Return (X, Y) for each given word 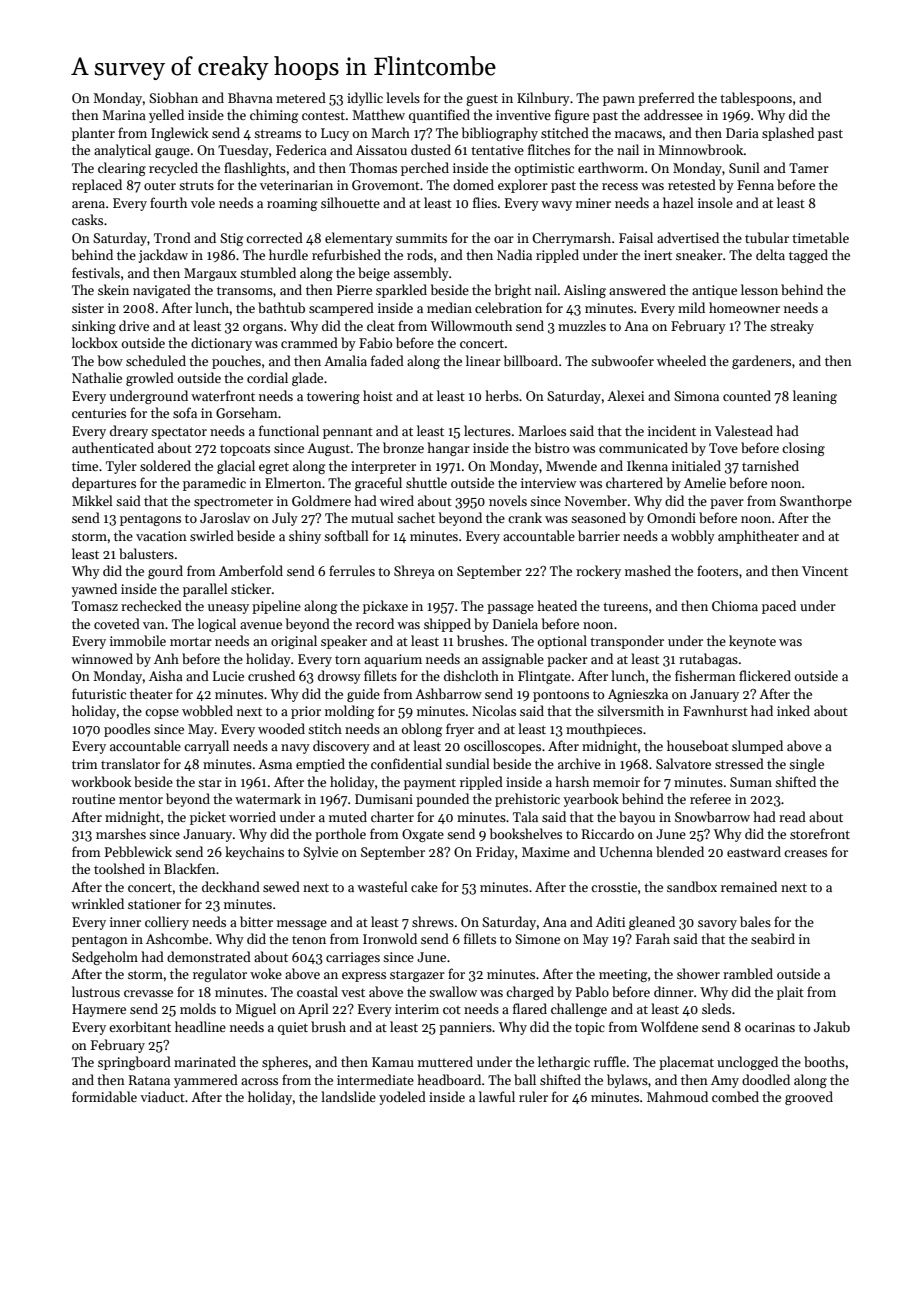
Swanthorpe (816, 502)
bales (755, 921)
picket (208, 818)
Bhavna (250, 97)
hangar (449, 449)
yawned (94, 590)
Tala (525, 816)
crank (525, 517)
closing (803, 449)
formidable (104, 1096)
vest (353, 992)
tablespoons (756, 99)
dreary (129, 432)
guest (482, 100)
